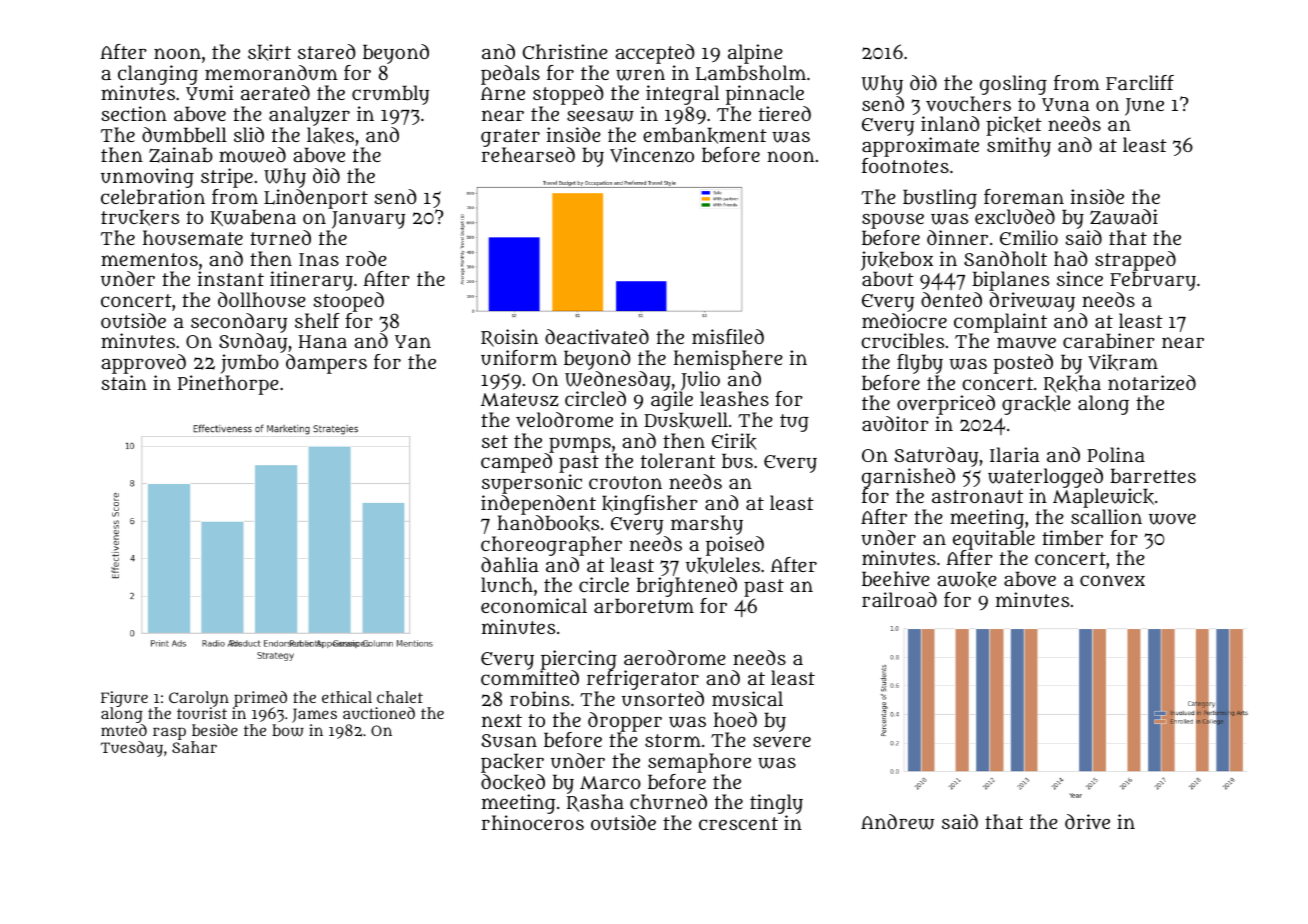 This image has height=924, width=1308. What do you see at coordinates (288, 730) in the image?
I see `bow` at bounding box center [288, 730].
